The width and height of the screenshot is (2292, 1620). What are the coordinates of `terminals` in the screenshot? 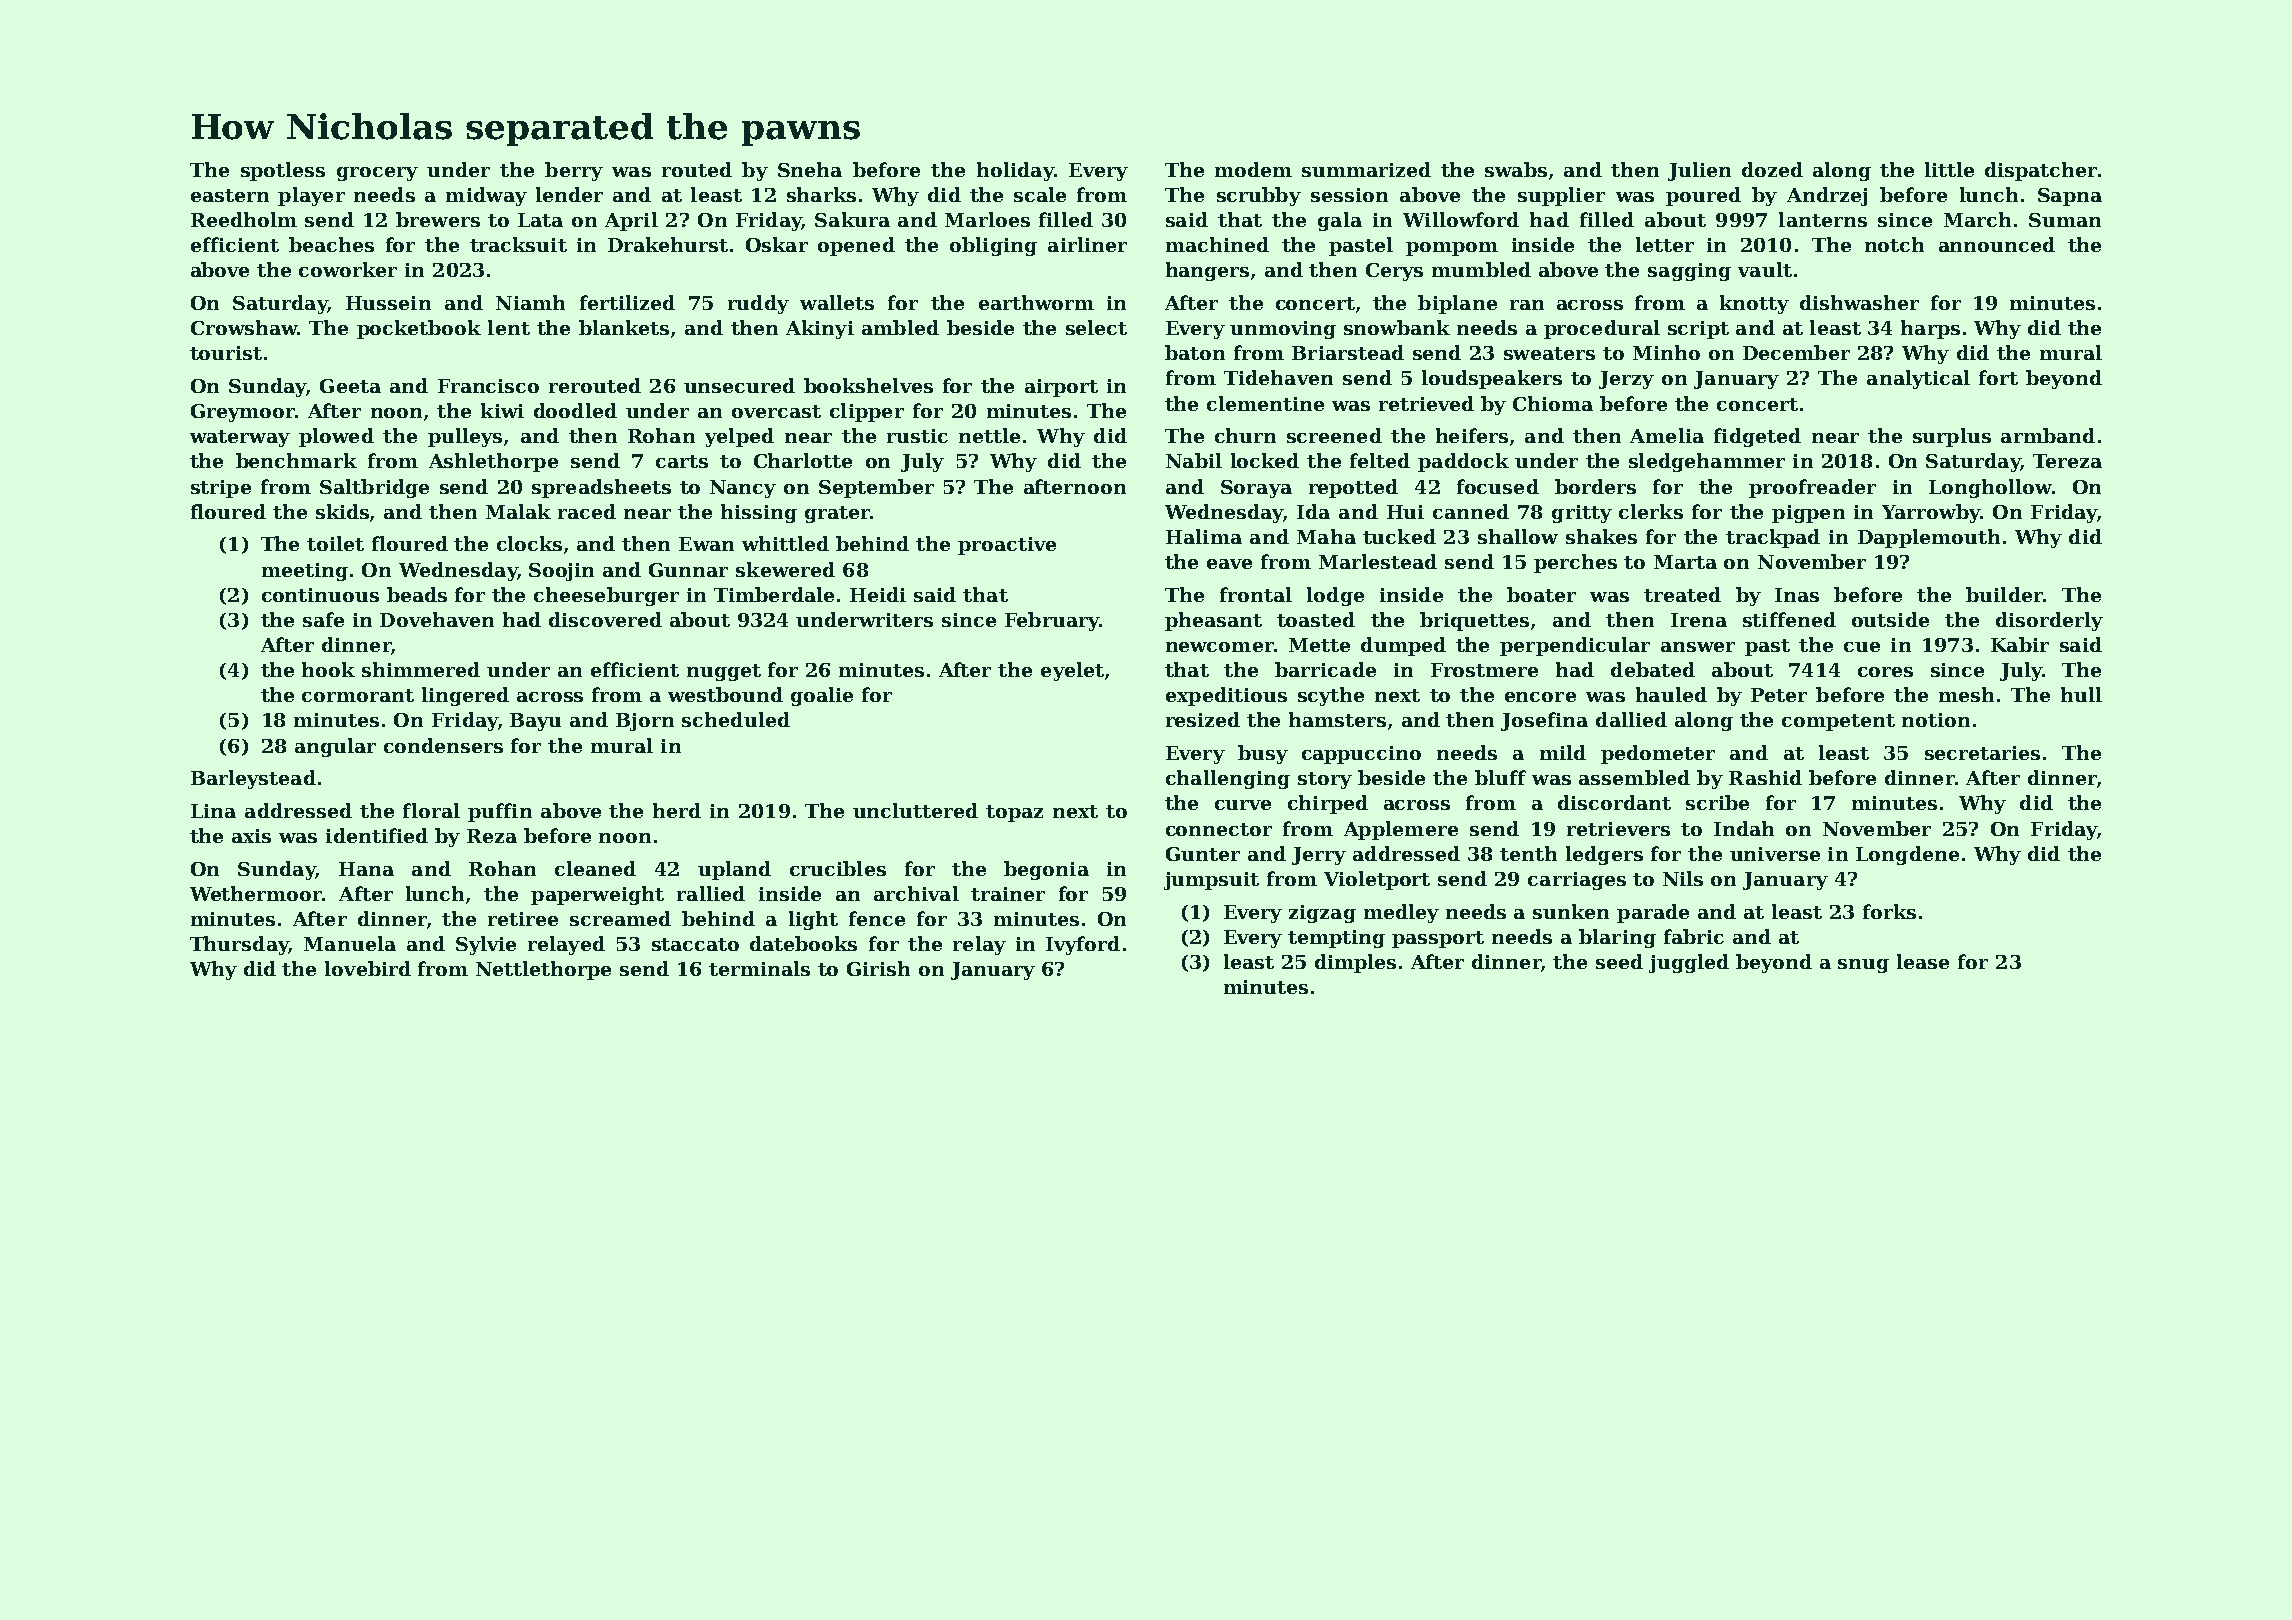 It's located at (759, 968).
